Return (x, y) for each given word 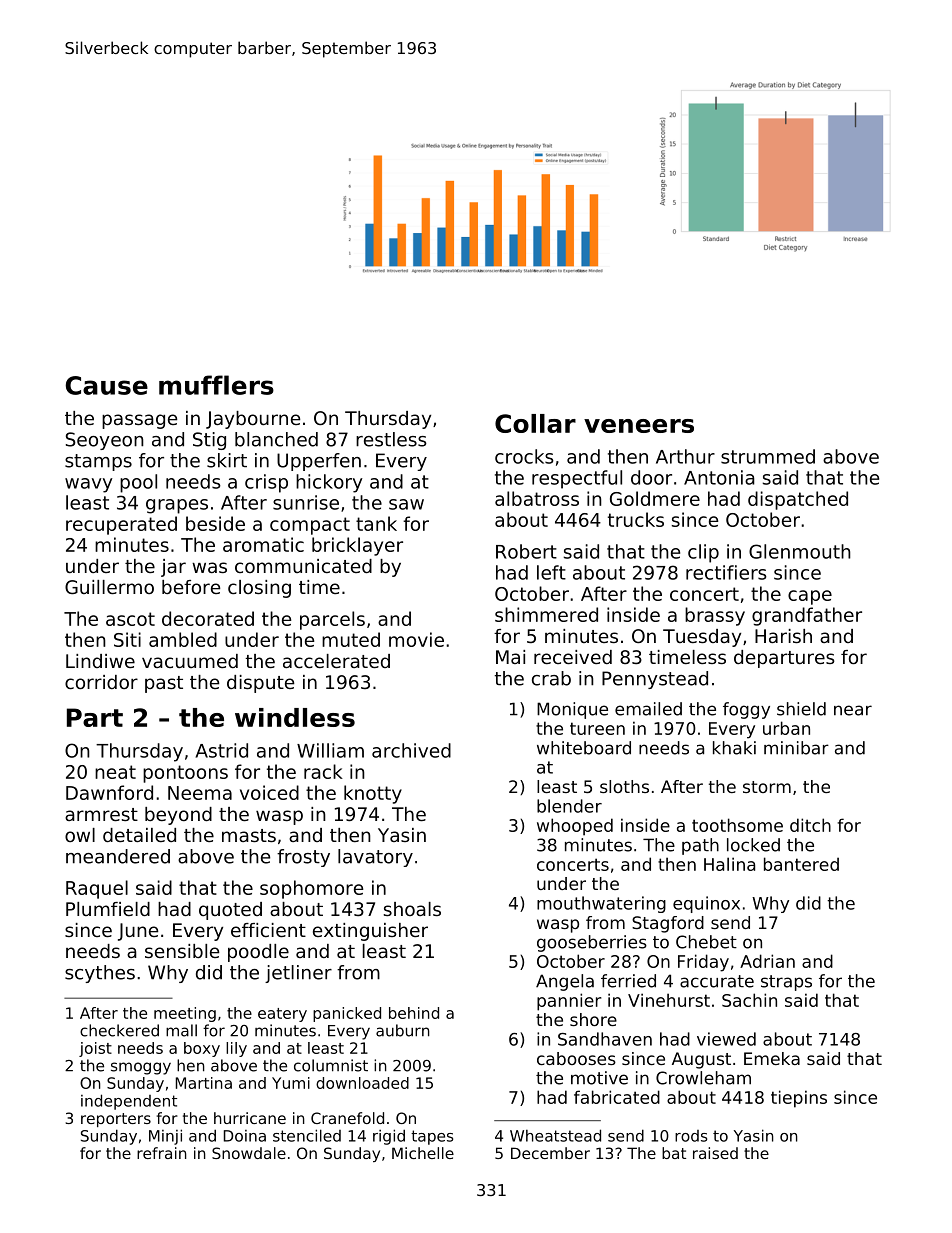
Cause (107, 385)
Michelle (423, 1153)
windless (295, 717)
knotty (373, 794)
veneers (639, 426)
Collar (535, 423)
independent (129, 1102)
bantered (801, 864)
